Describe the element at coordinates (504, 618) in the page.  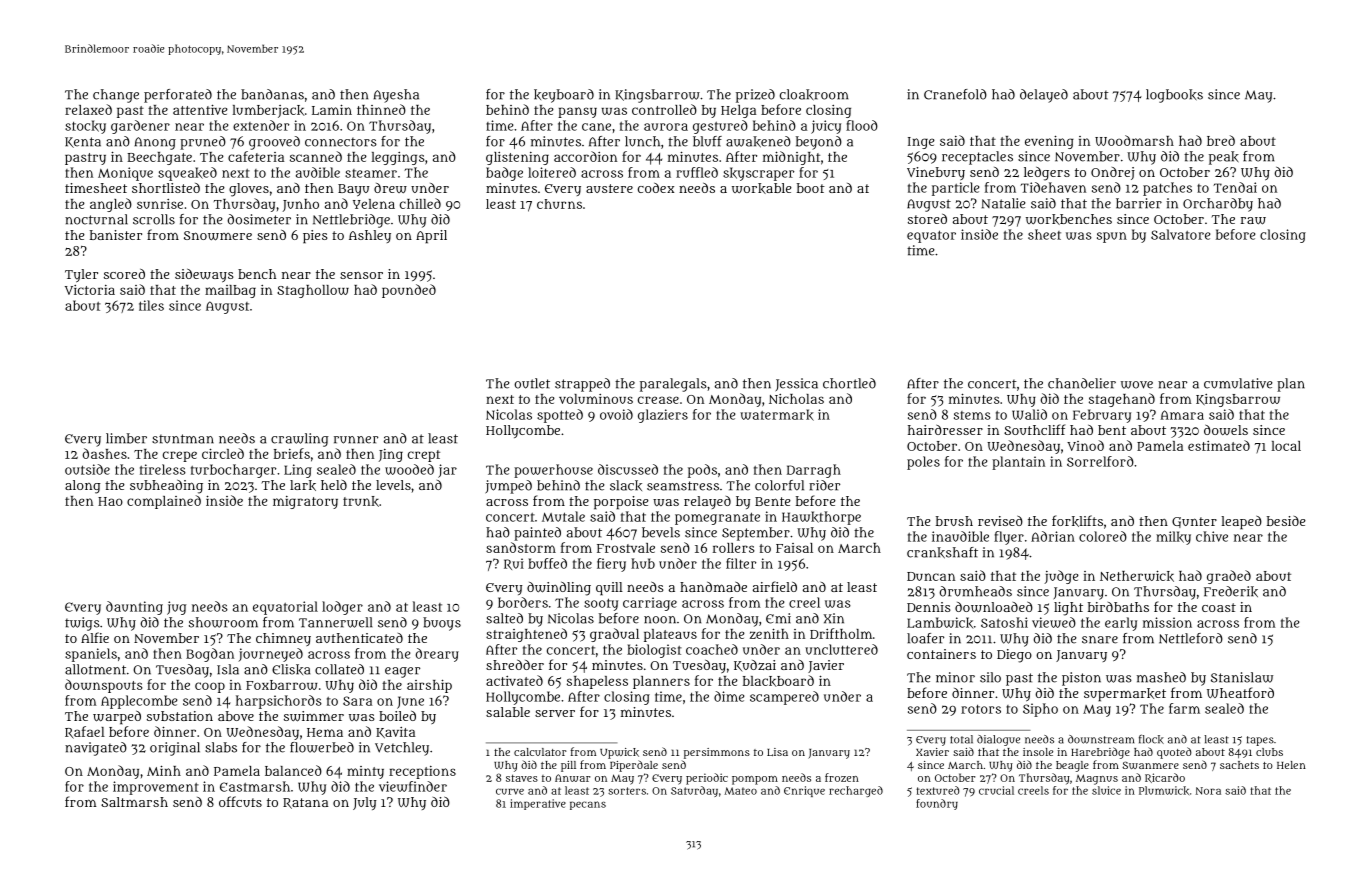
I see `salted` at that location.
